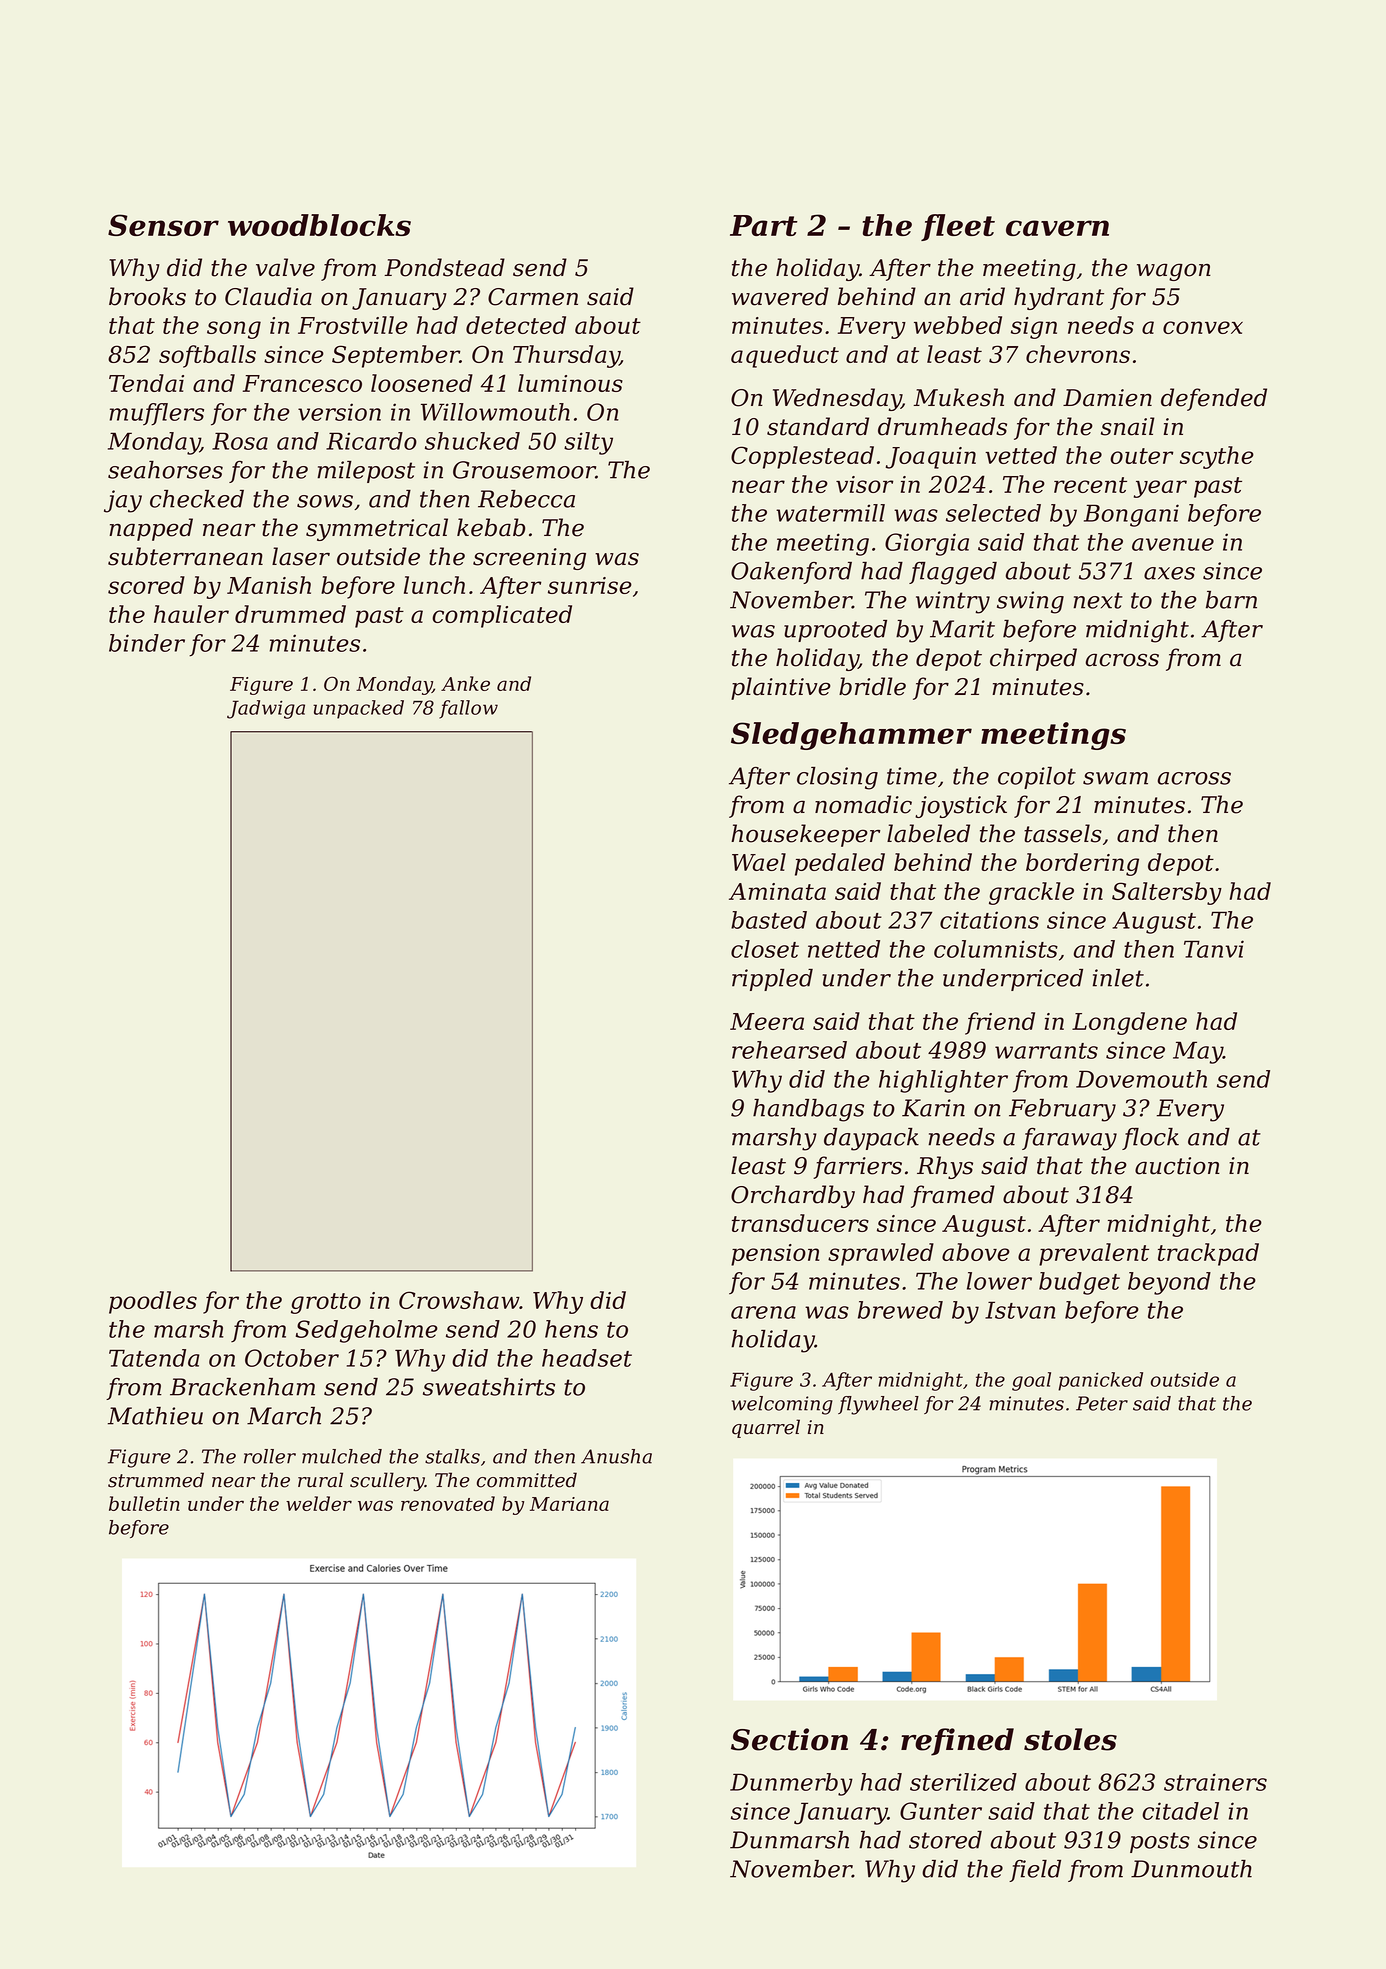 The width and height of the page is (1386, 1969). Describe the element at coordinates (764, 225) in the page. I see `Part` at that location.
